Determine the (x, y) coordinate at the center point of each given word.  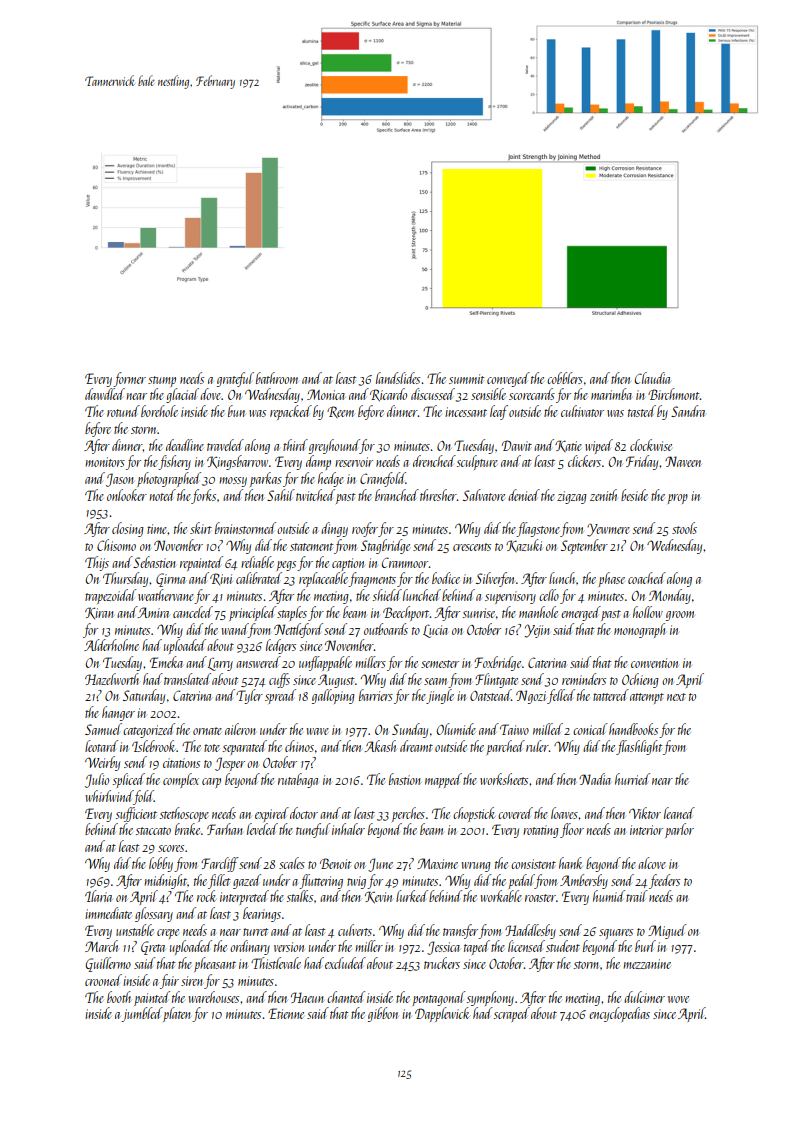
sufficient (136, 814)
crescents (472, 547)
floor (572, 830)
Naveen (683, 461)
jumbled (142, 1014)
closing (128, 529)
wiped (599, 446)
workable (501, 896)
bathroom (277, 378)
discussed (433, 394)
